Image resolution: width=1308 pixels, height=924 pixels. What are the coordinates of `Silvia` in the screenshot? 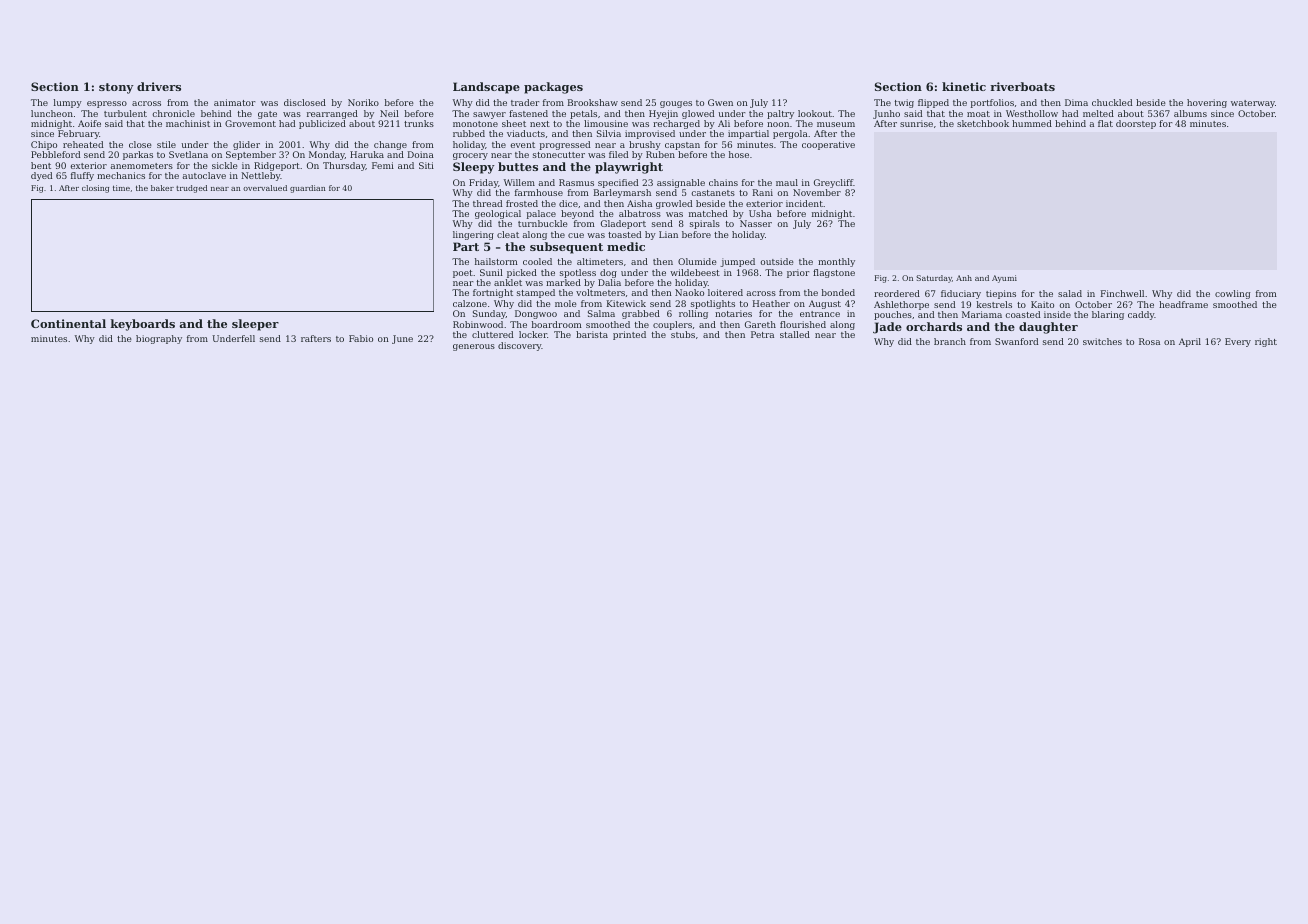 It's located at (609, 133).
